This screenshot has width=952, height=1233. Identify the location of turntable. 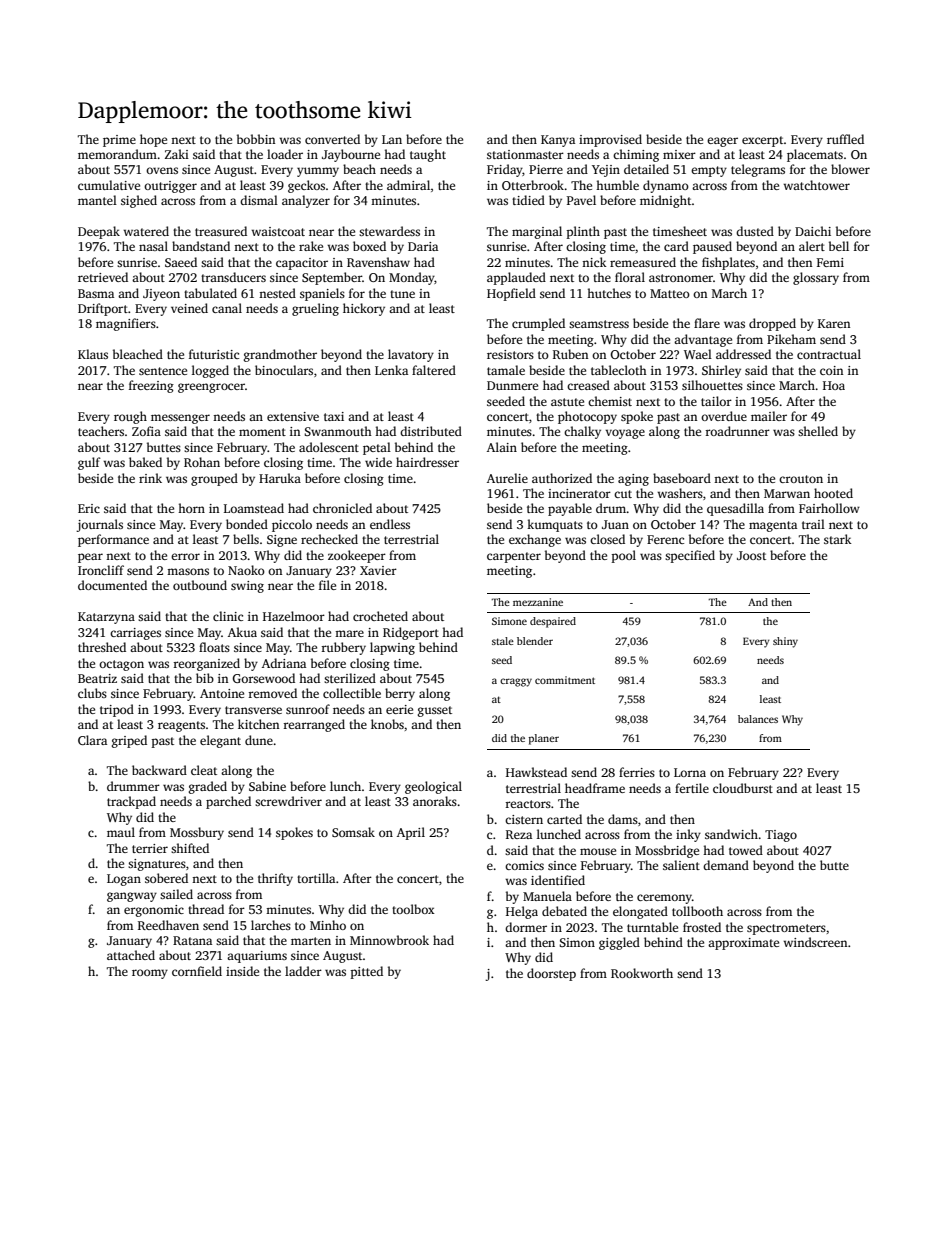
(652, 927).
